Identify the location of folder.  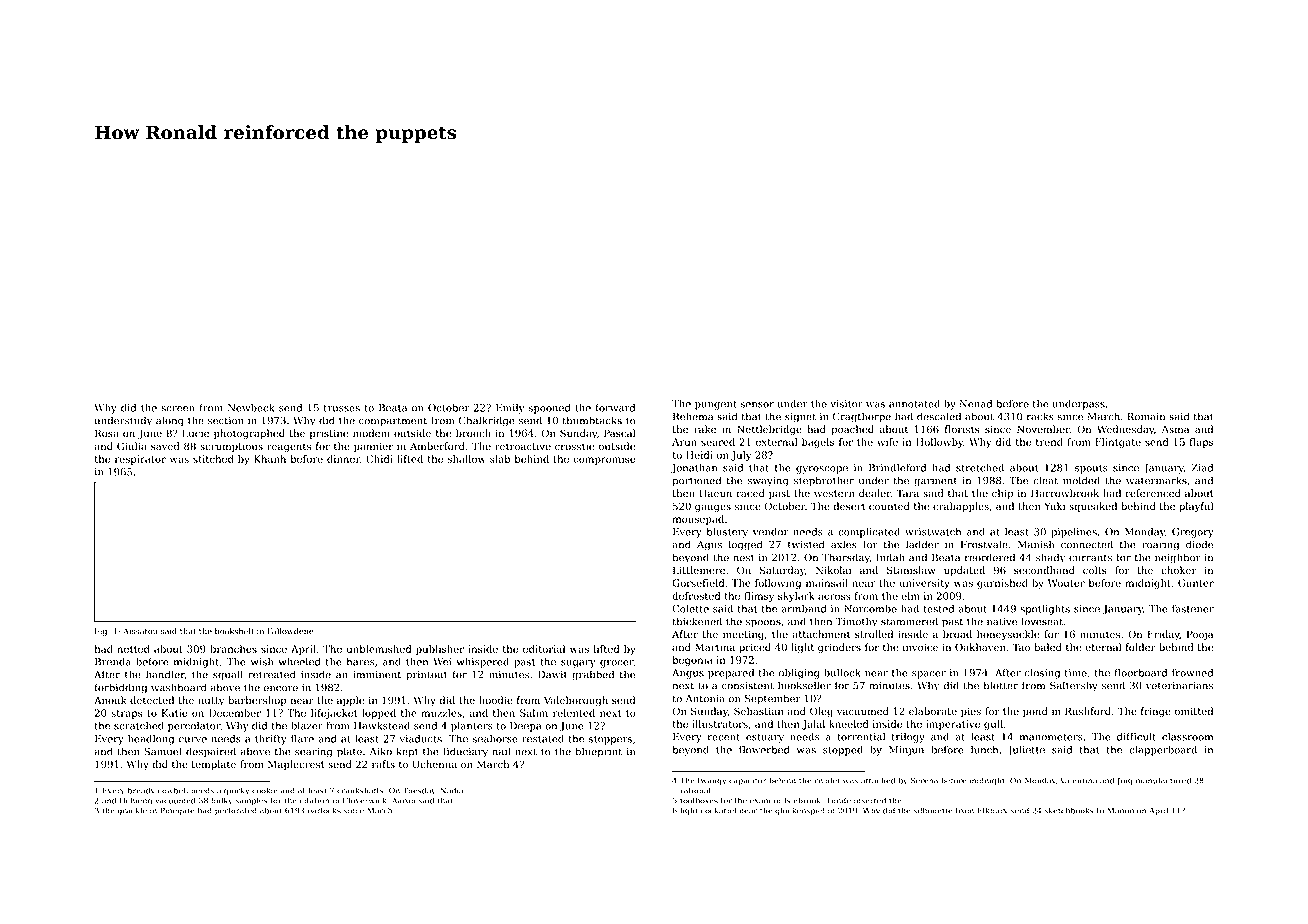
(1141, 647).
